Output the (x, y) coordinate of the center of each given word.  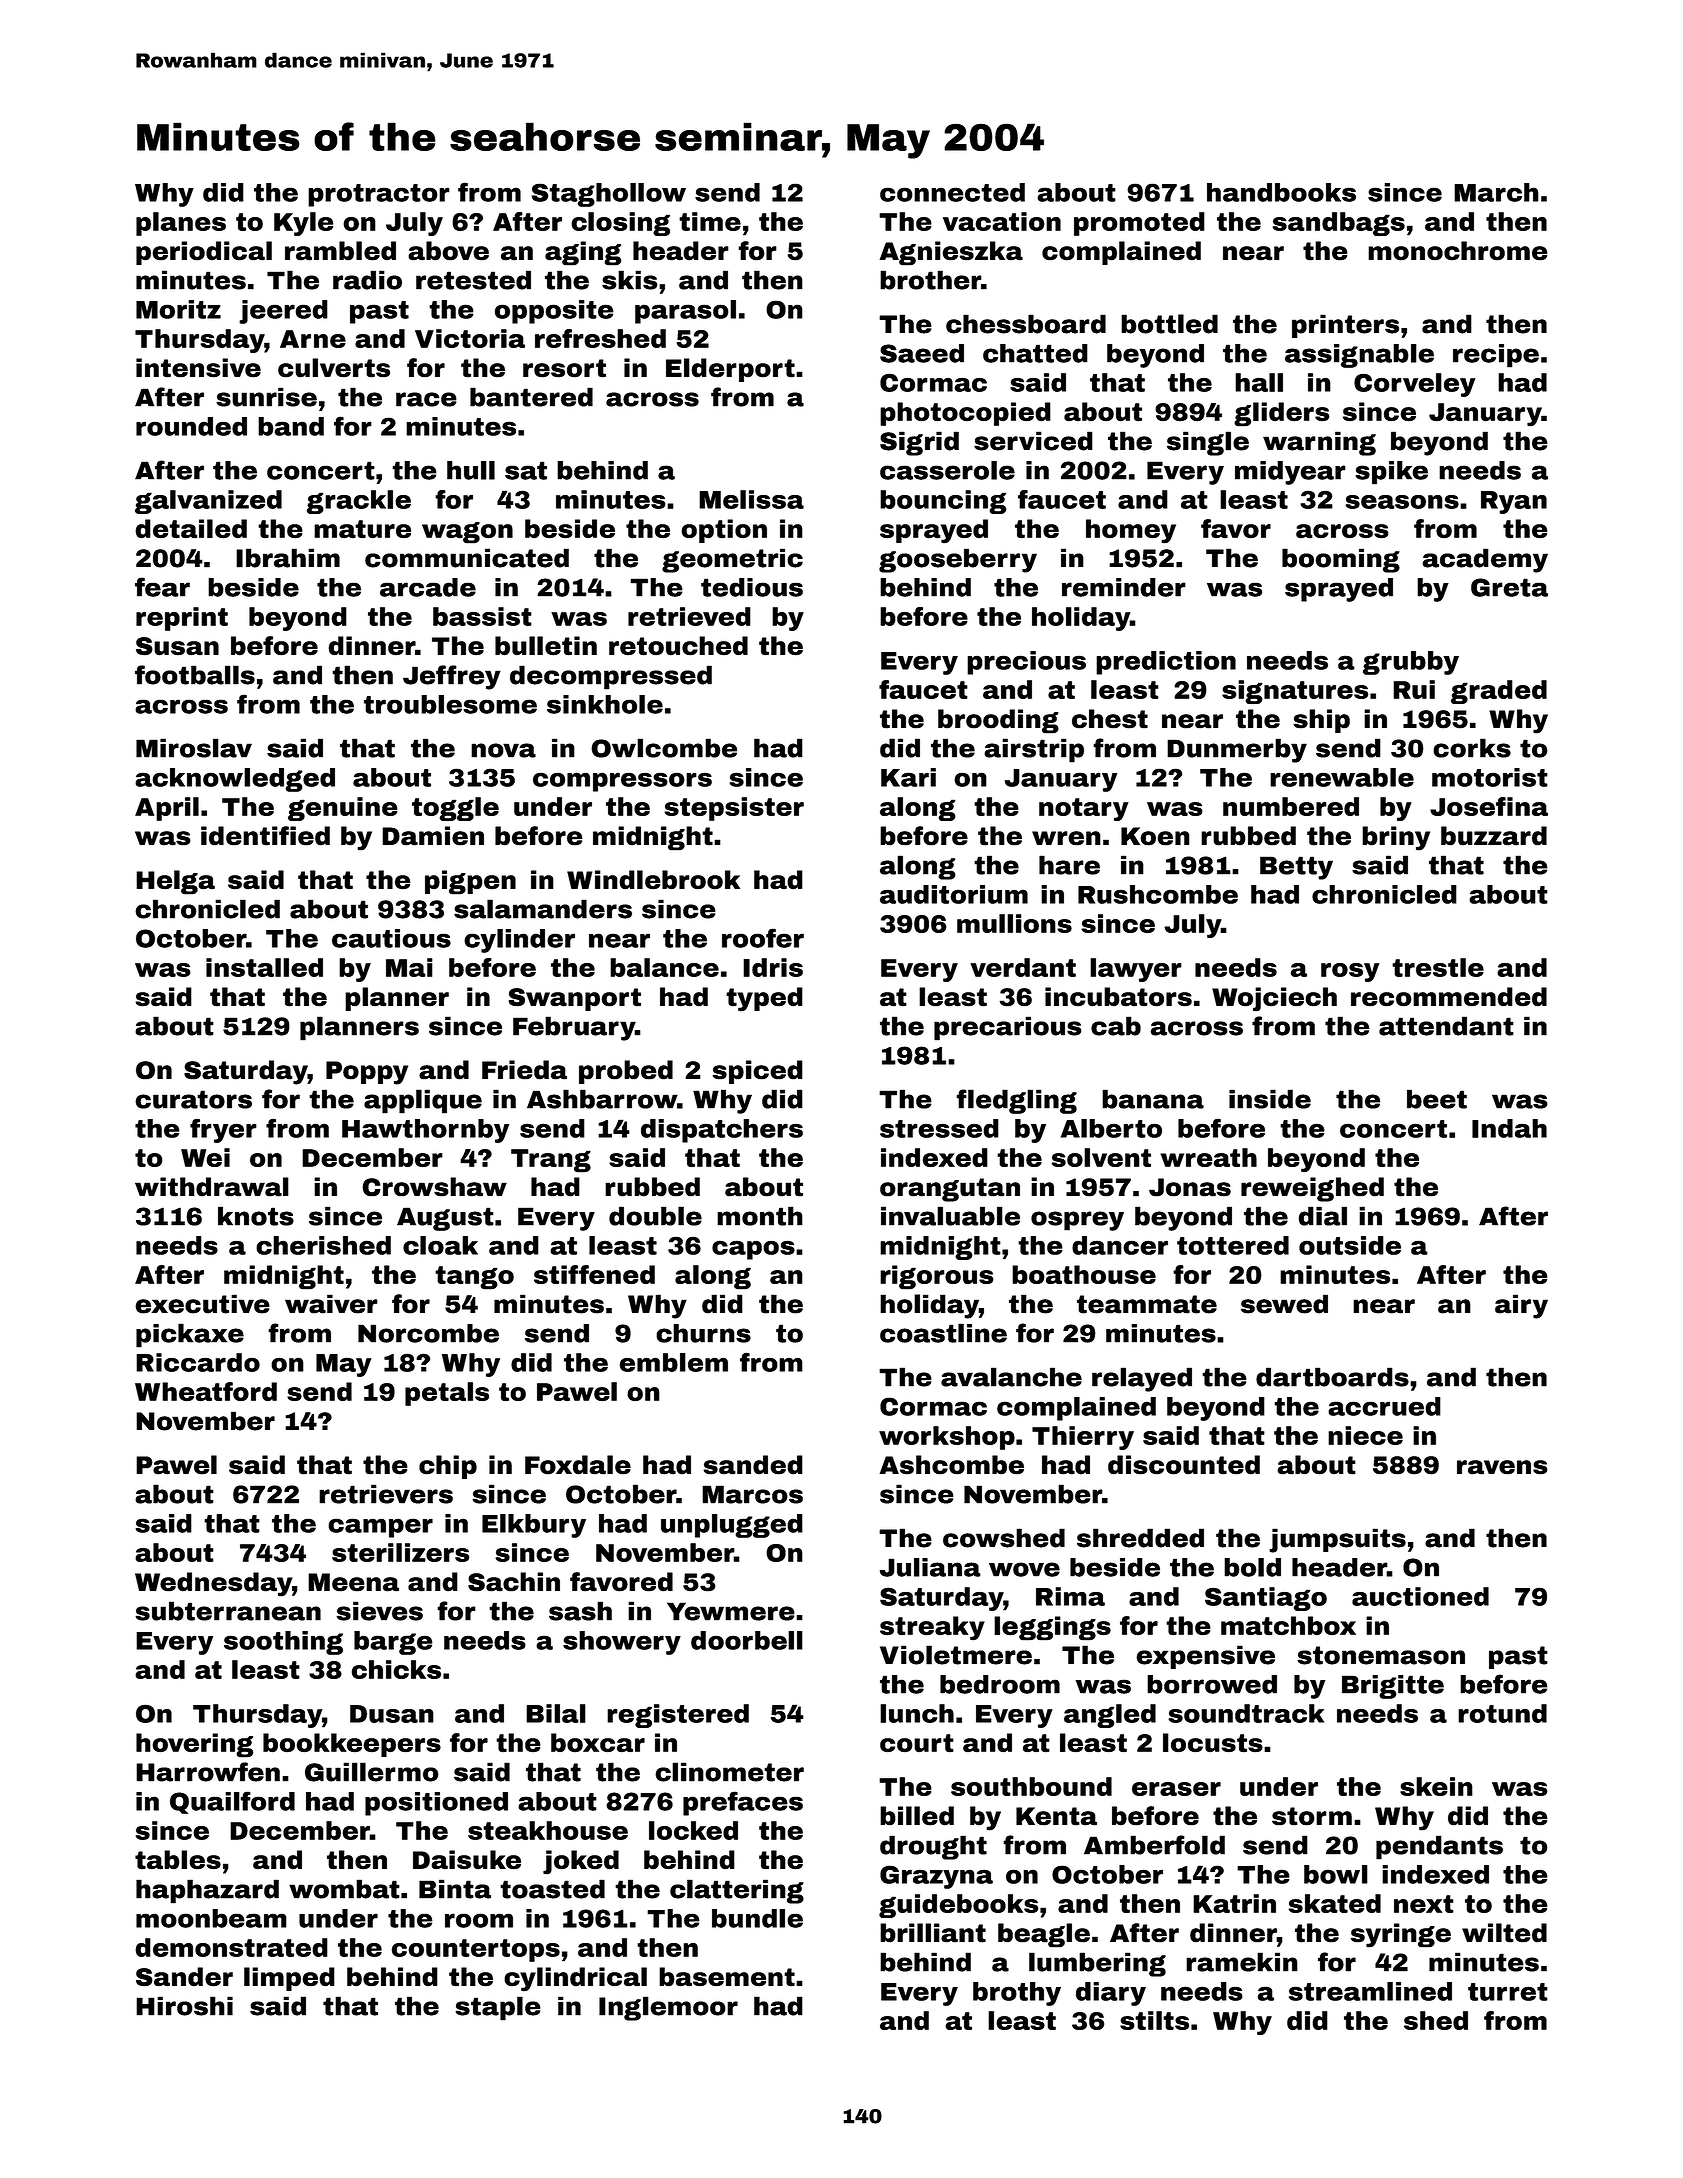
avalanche (1011, 1377)
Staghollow (609, 195)
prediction (1166, 663)
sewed (1284, 1304)
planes (181, 224)
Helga (175, 882)
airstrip (1034, 750)
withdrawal (212, 1187)
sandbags (1339, 224)
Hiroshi (184, 2006)
